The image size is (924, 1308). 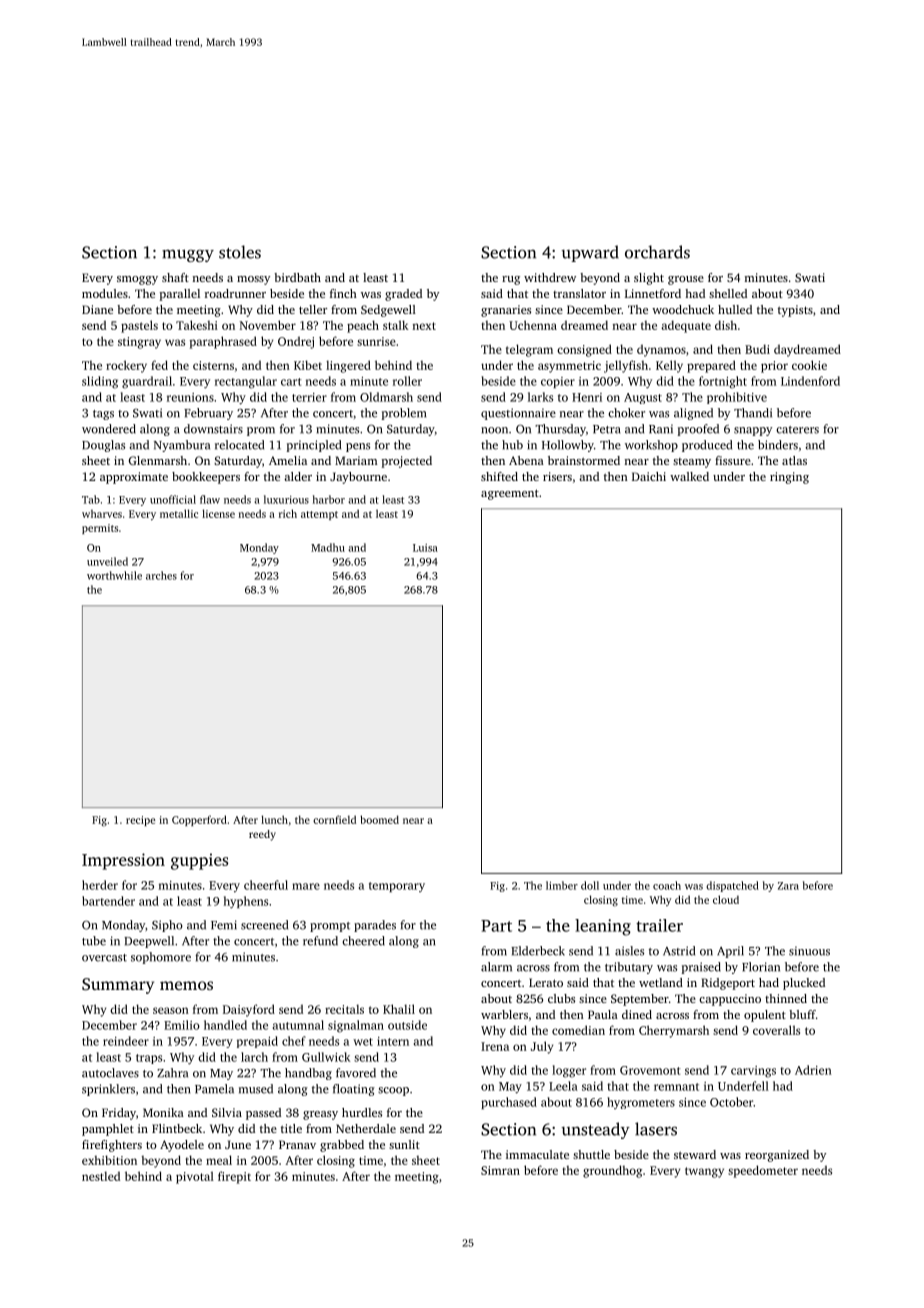 What do you see at coordinates (529, 350) in the image?
I see `telegram` at bounding box center [529, 350].
